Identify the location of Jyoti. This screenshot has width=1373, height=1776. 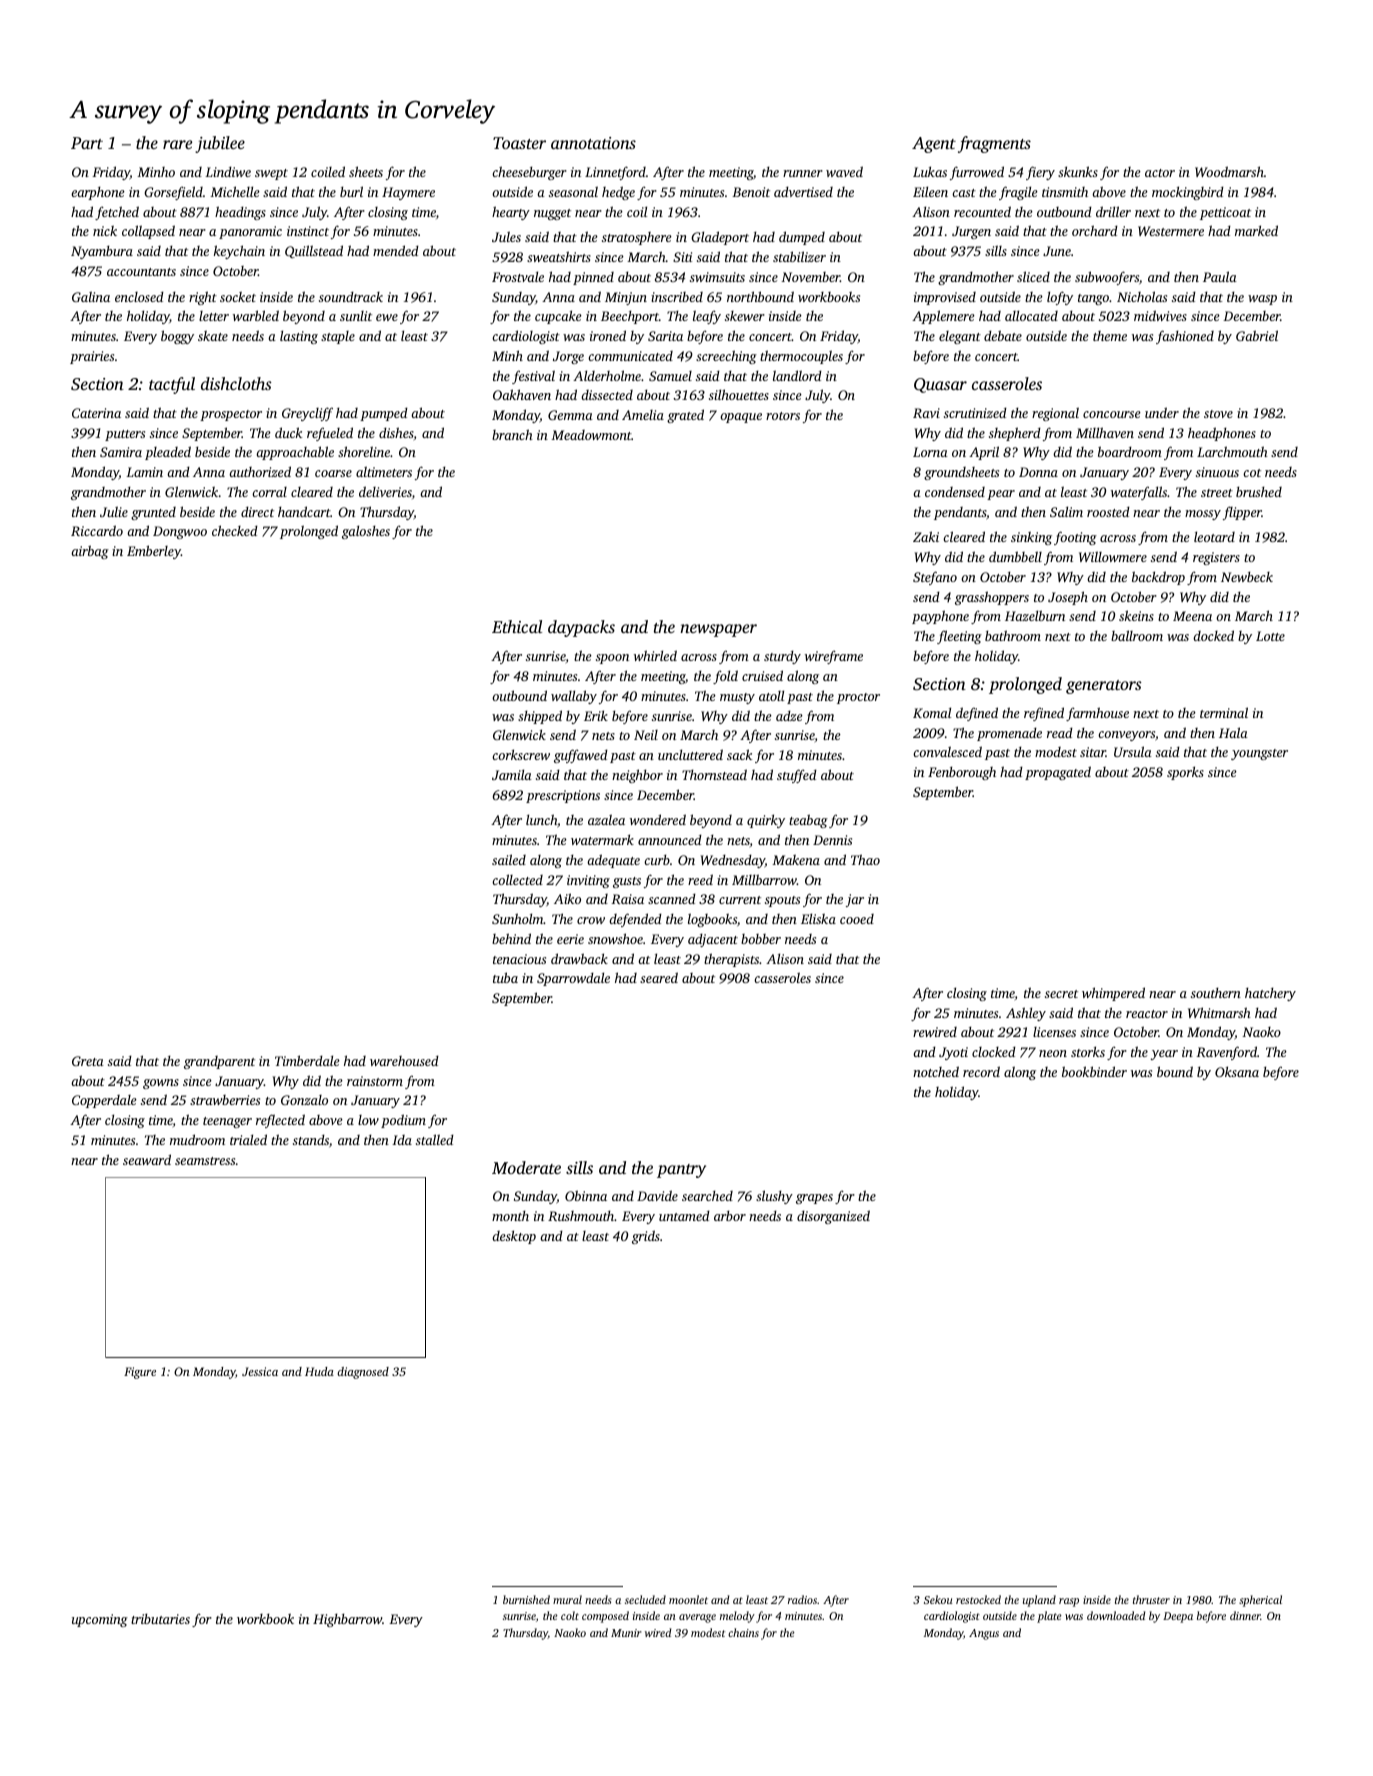
(953, 1053).
